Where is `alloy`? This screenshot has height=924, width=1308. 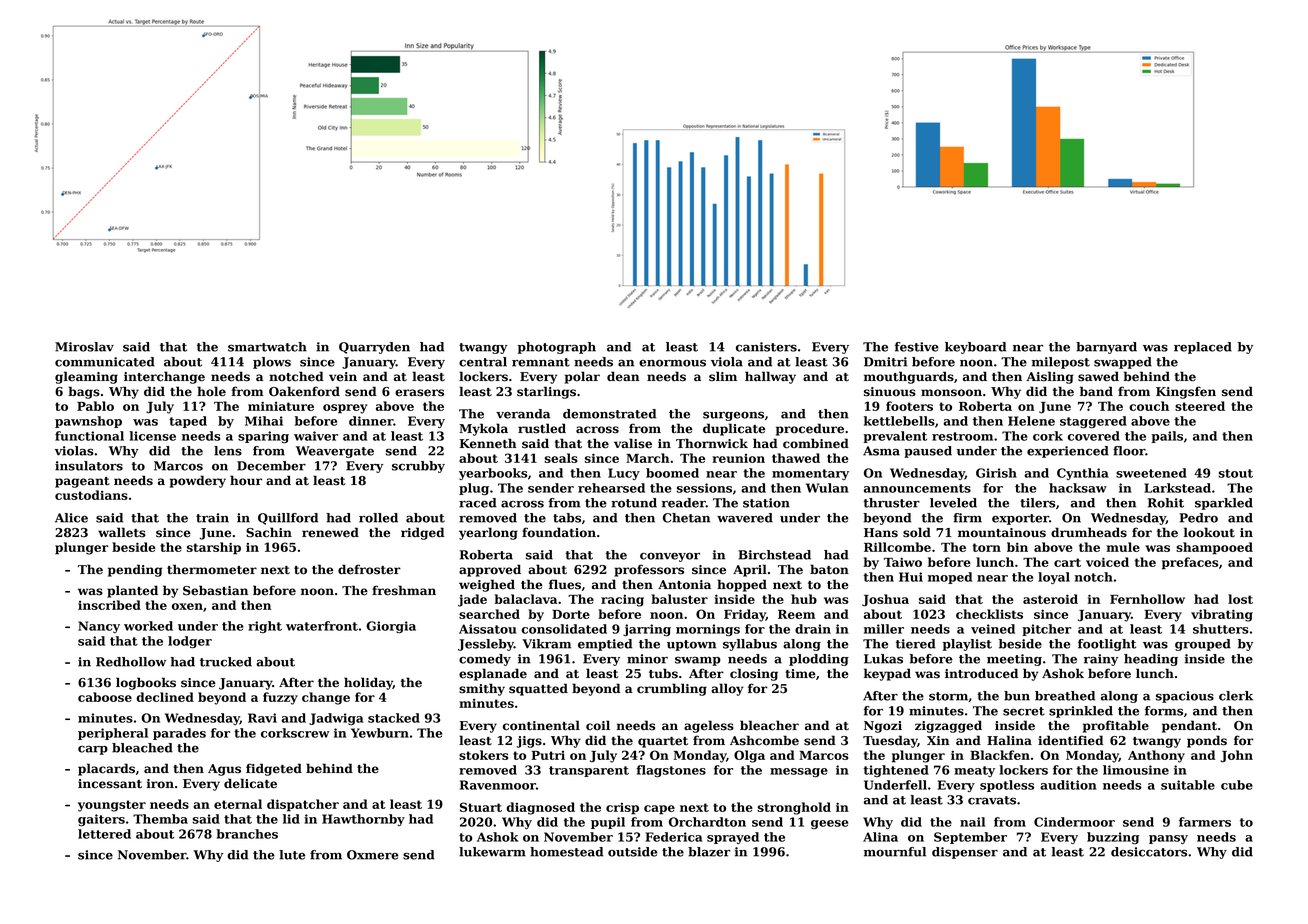 alloy is located at coordinates (727, 689).
